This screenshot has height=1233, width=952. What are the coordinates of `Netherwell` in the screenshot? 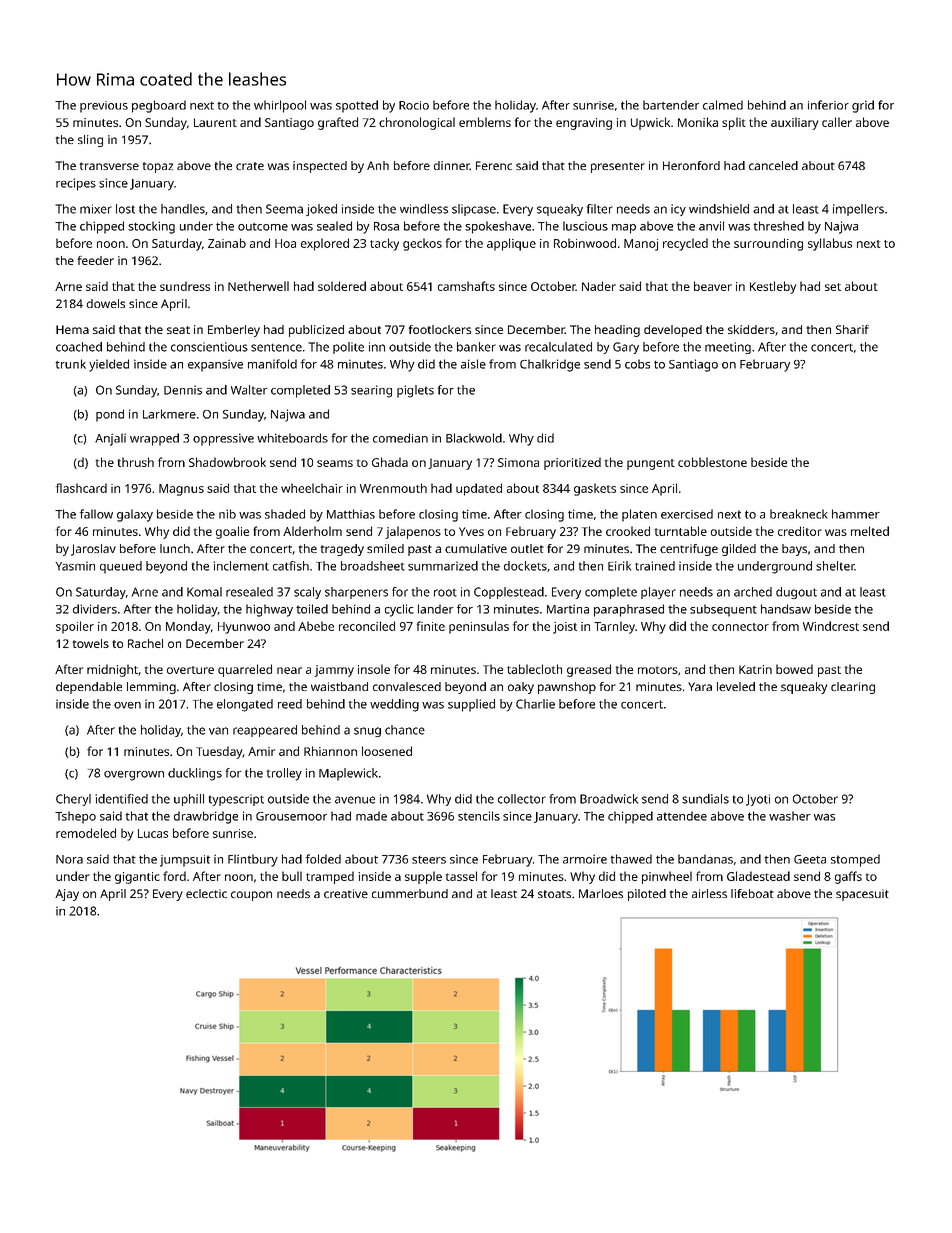 It's located at (258, 286).
